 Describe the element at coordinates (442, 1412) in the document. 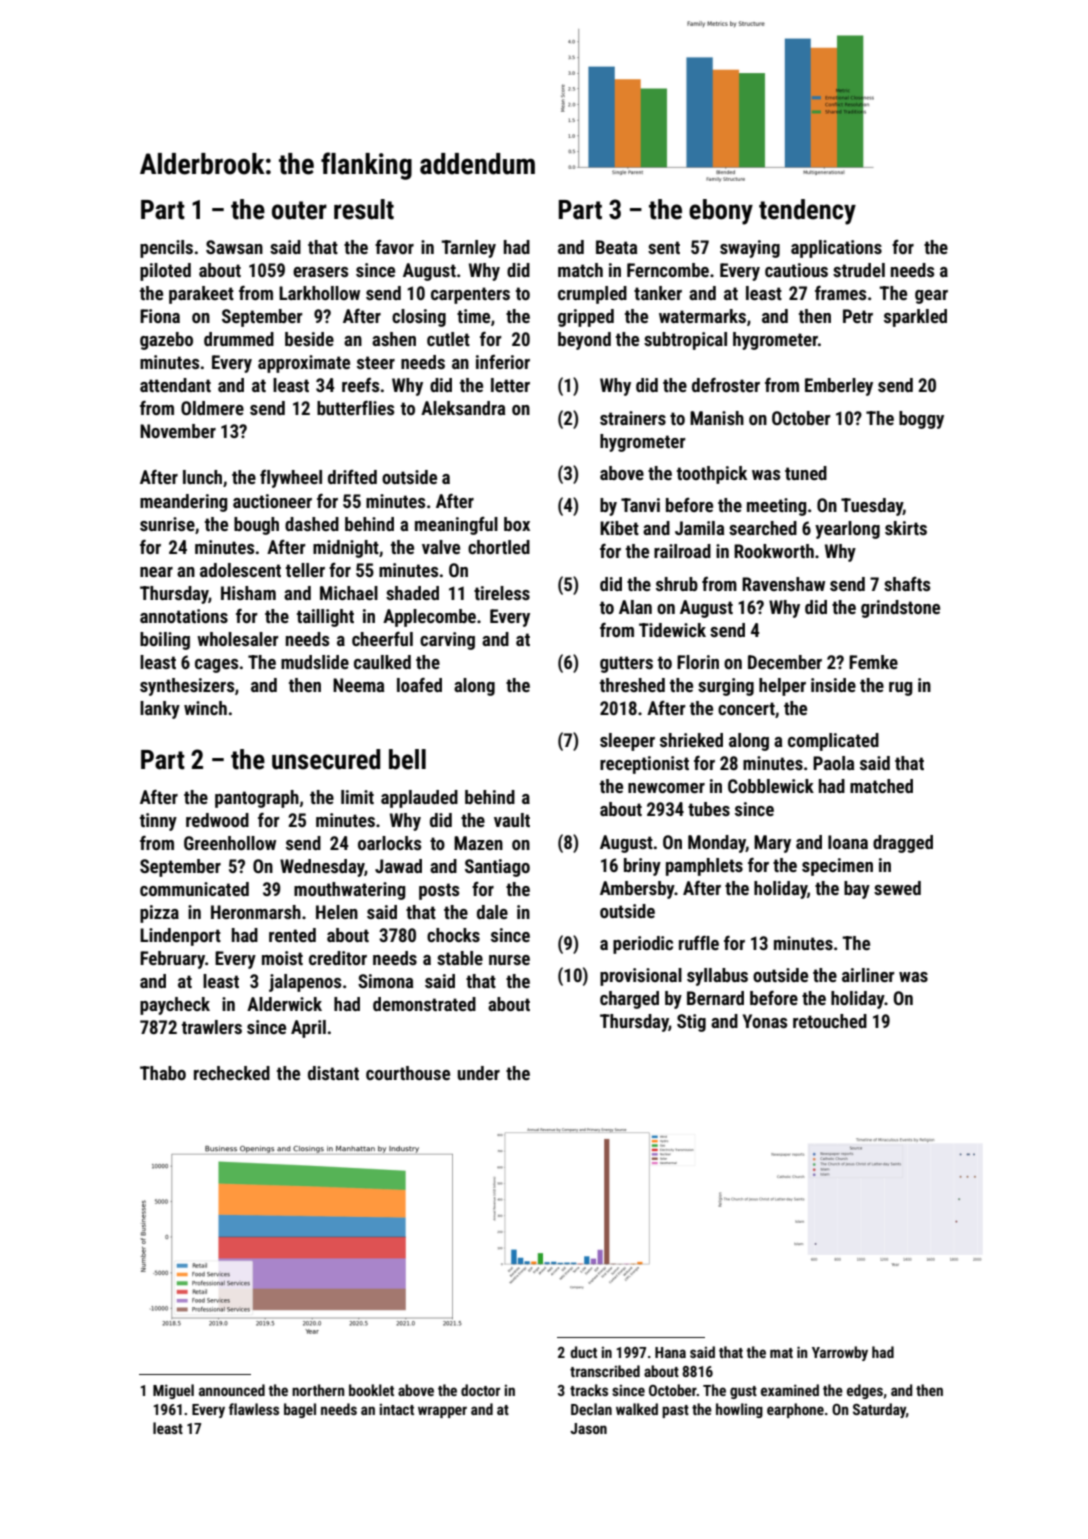

I see `wrapper` at that location.
